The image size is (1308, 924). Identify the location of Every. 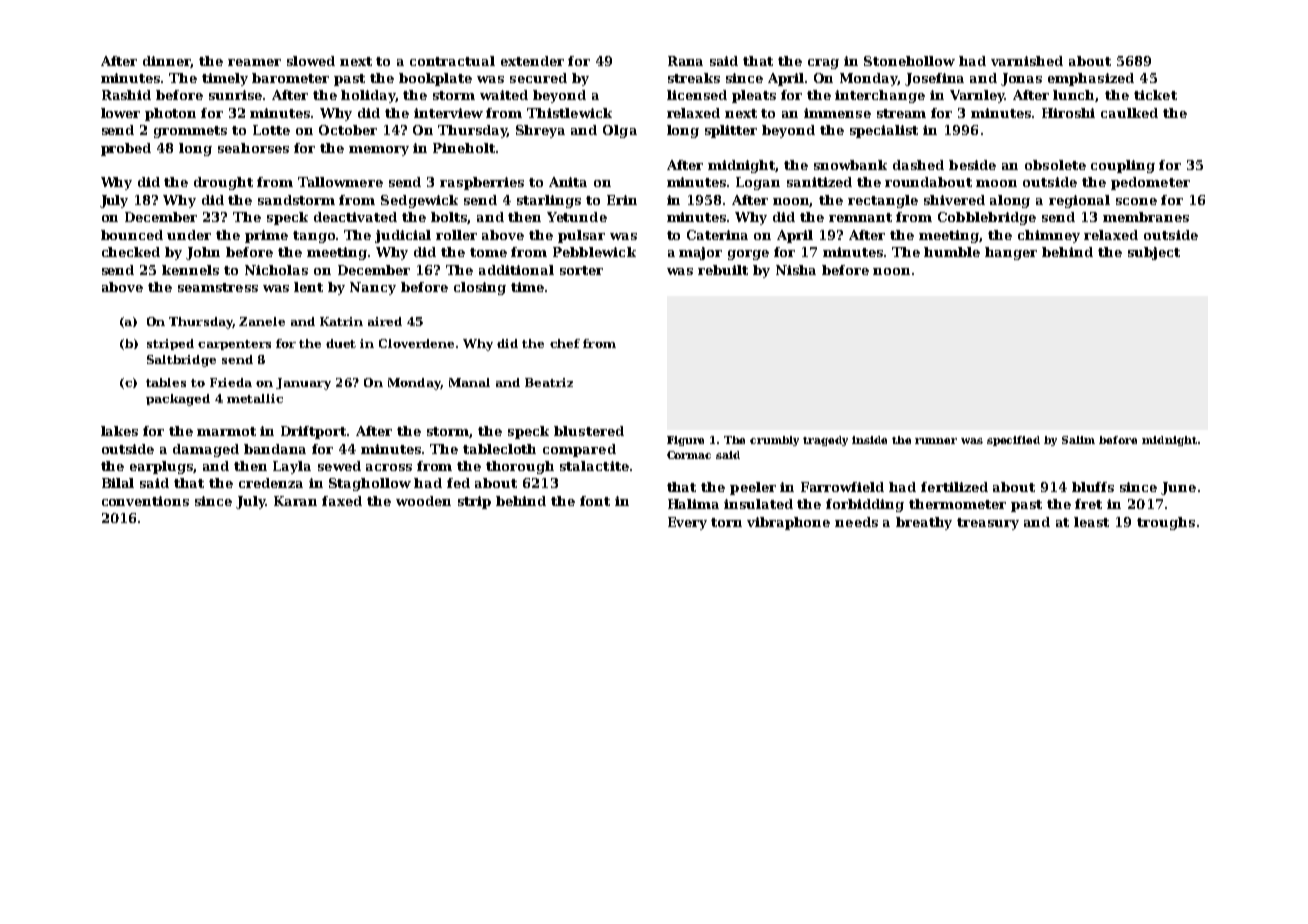
(687, 523).
